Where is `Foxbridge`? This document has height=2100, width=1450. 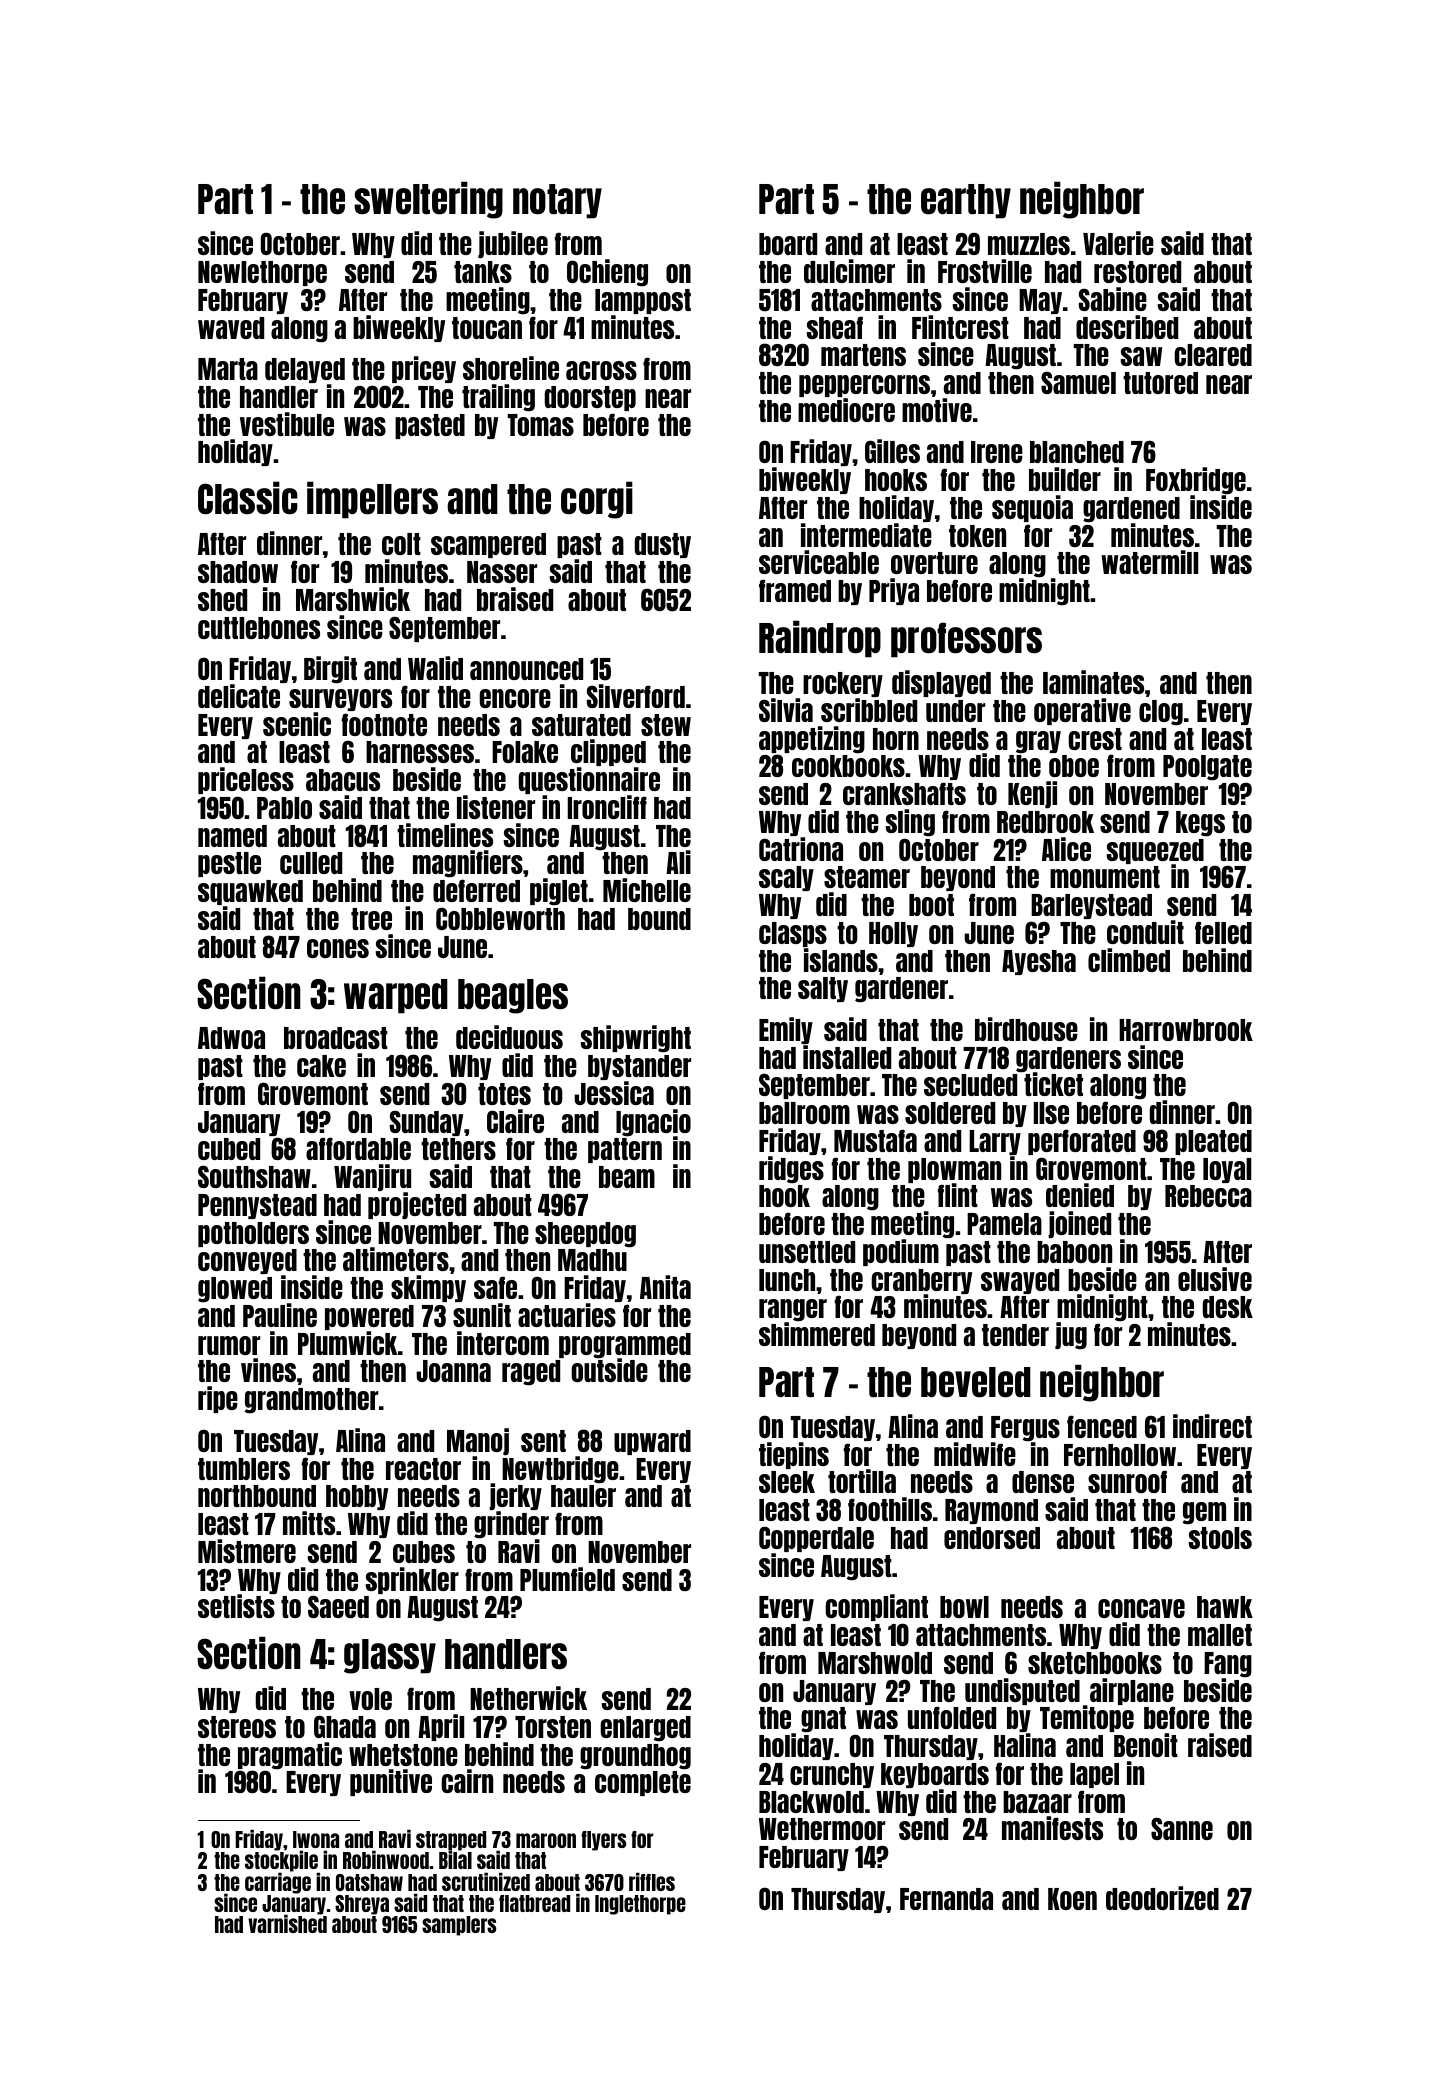
Foxbridge is located at coordinates (1196, 481).
